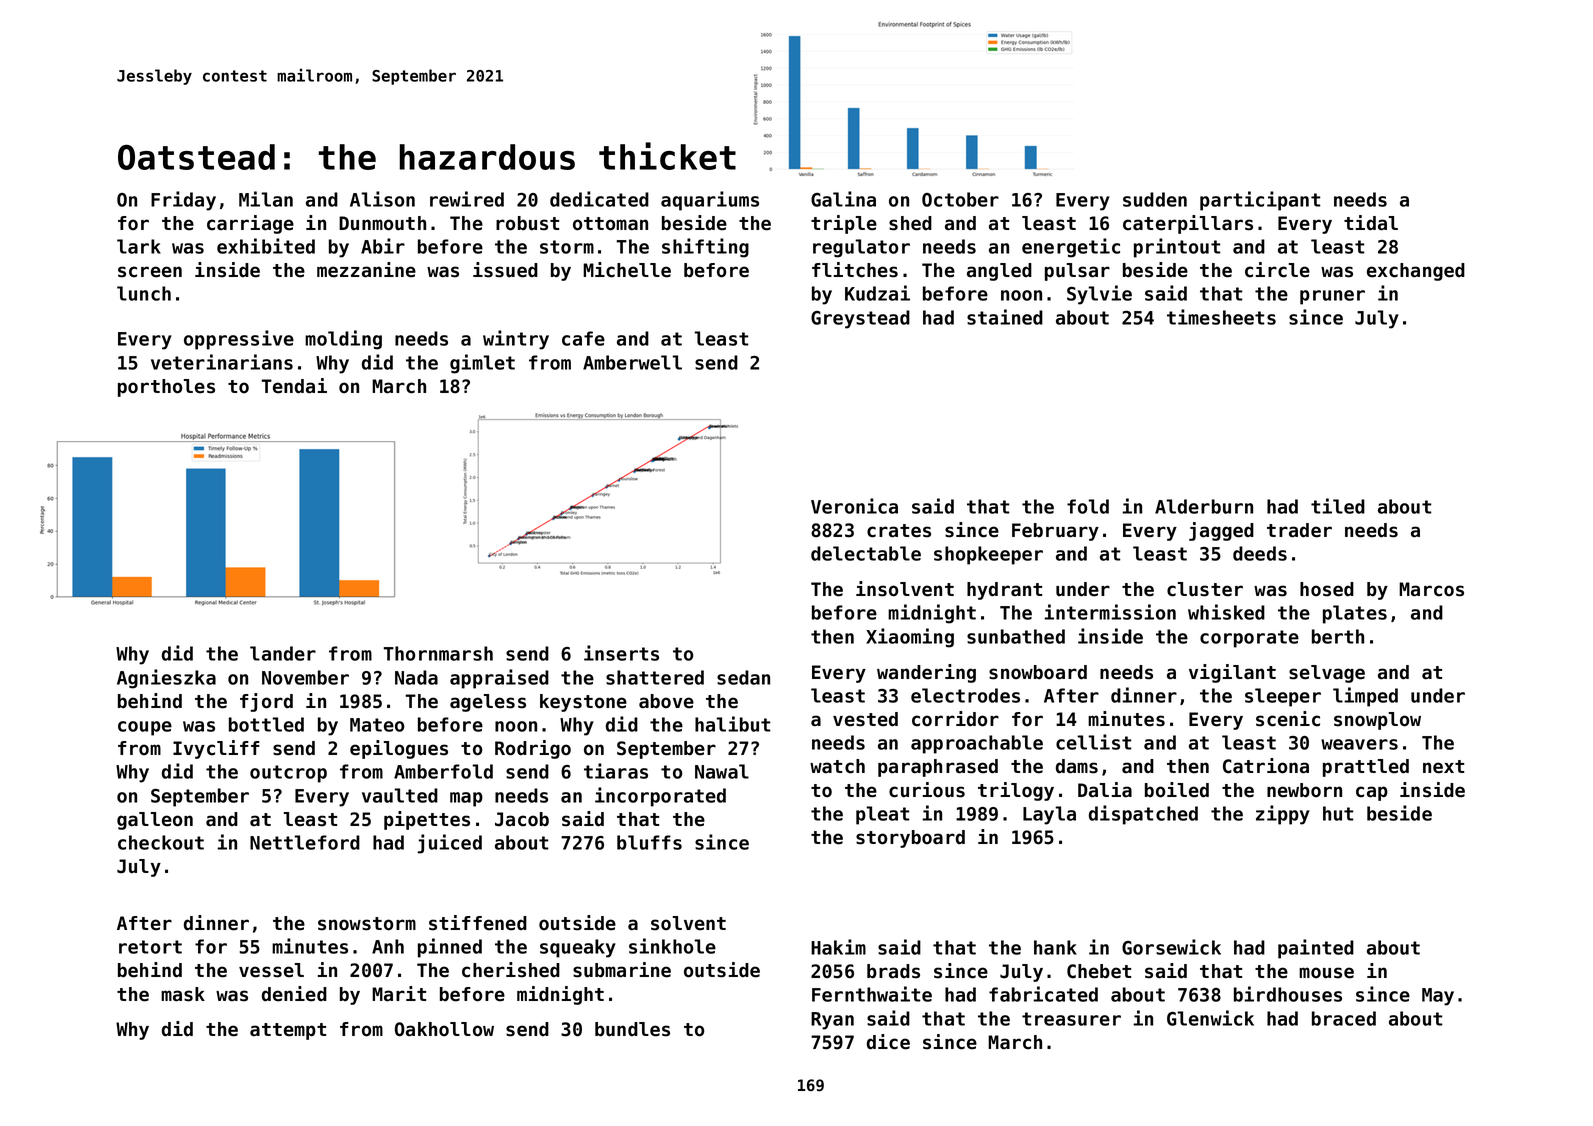  What do you see at coordinates (1260, 201) in the screenshot?
I see `participant` at bounding box center [1260, 201].
